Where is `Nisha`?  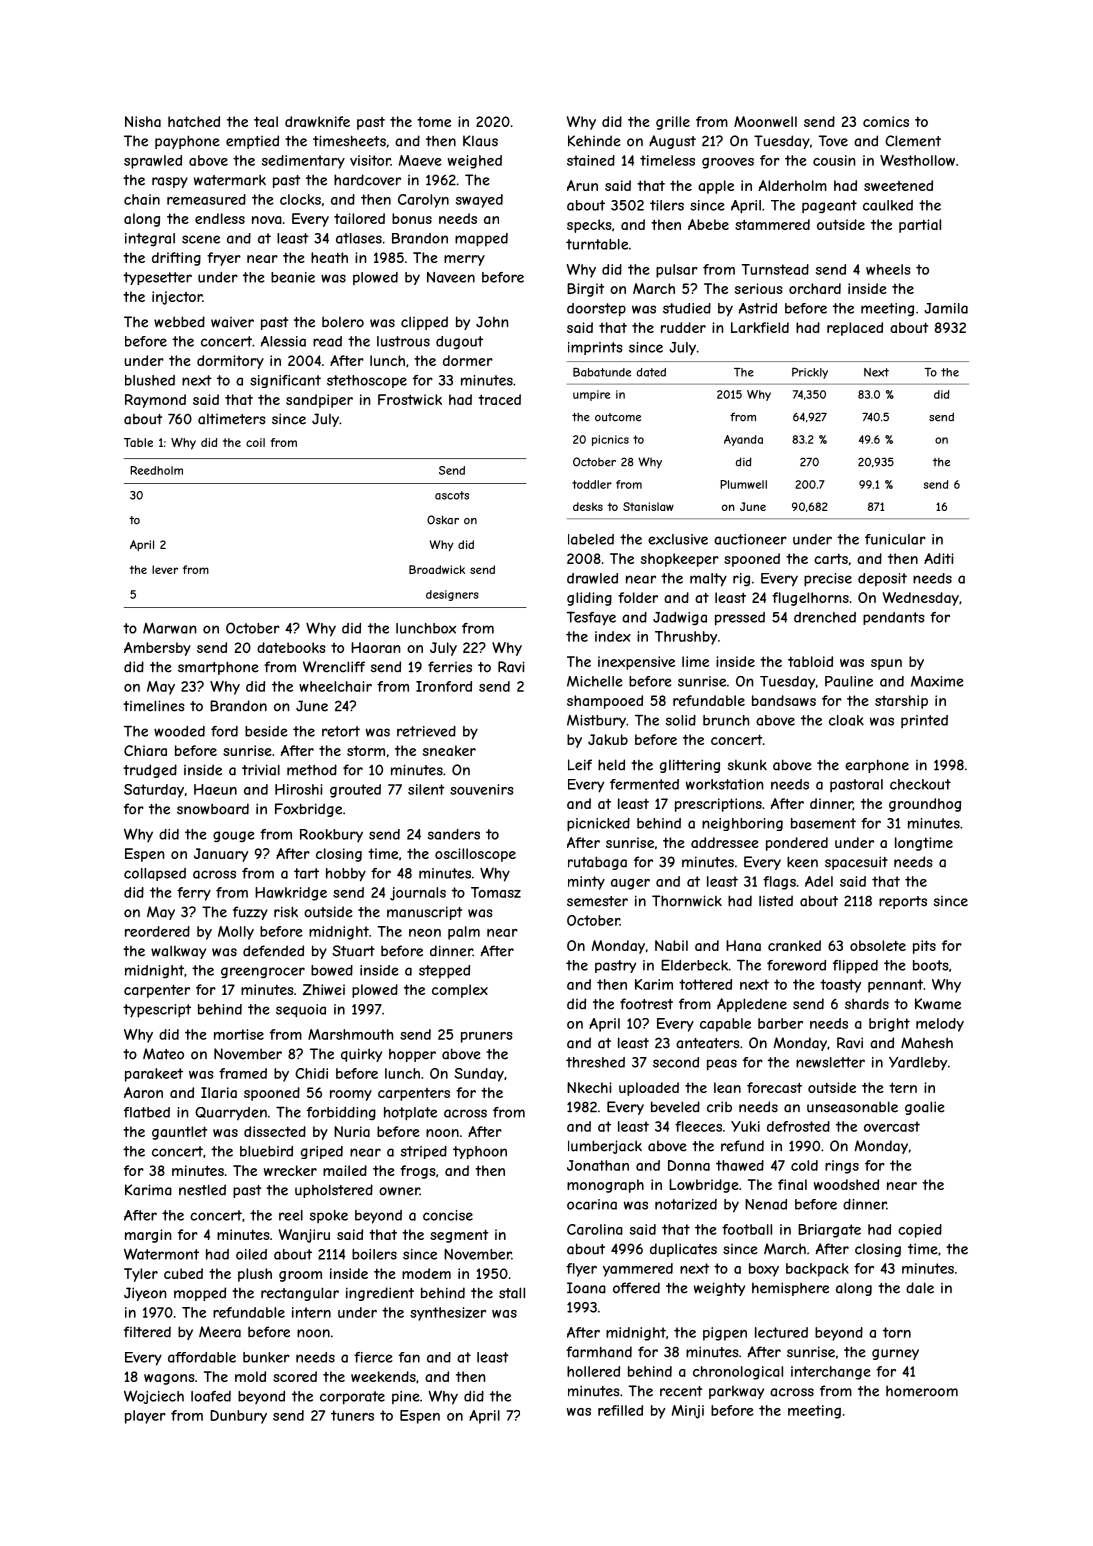 Nisha is located at coordinates (143, 121).
